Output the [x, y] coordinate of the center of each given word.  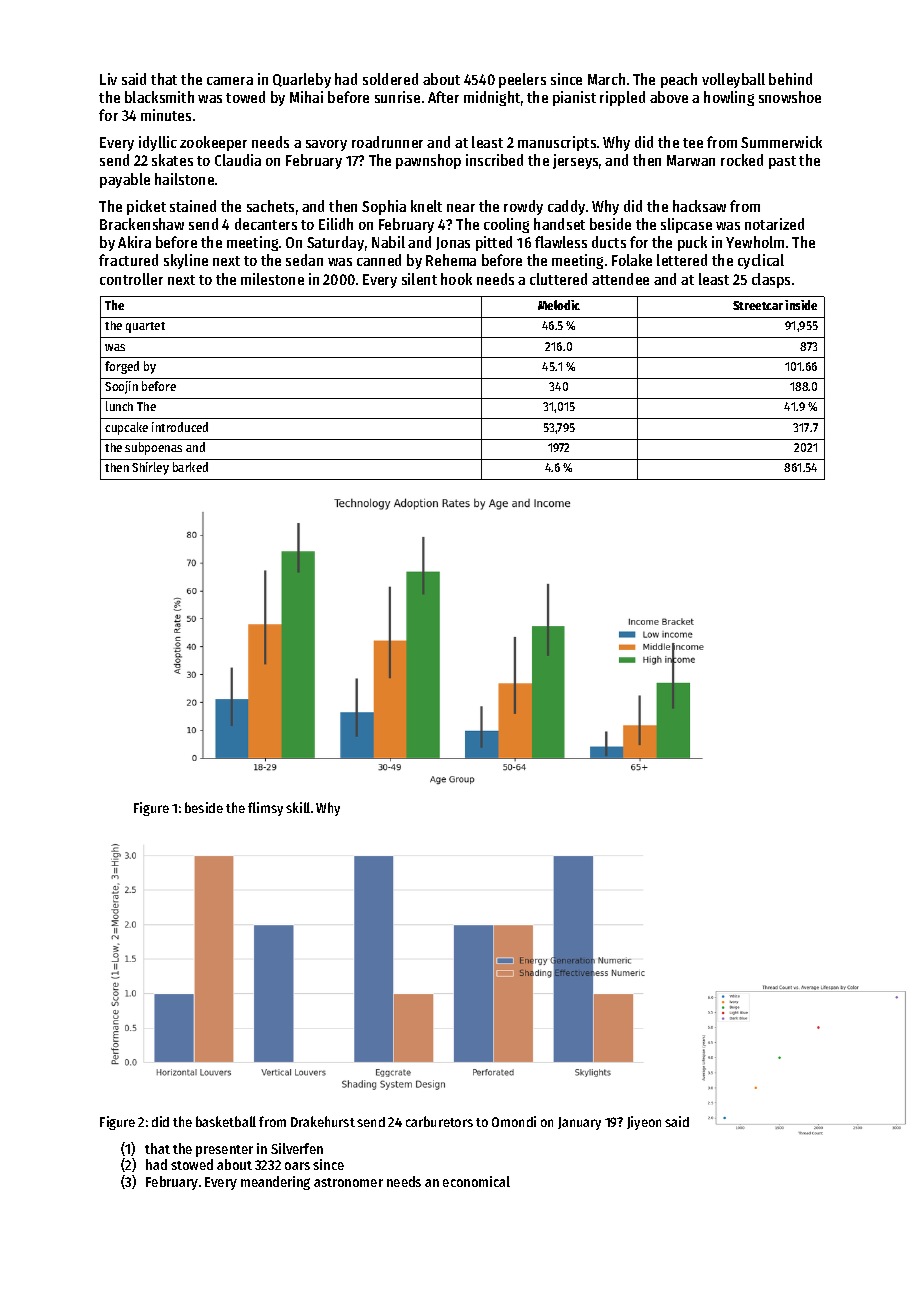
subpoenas [153, 448]
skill [298, 807]
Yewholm [755, 242]
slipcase [686, 225]
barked [190, 467]
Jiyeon [644, 1123]
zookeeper [213, 143]
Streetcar [758, 305]
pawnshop [428, 161]
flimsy [265, 809]
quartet [145, 327]
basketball [226, 1121]
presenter [224, 1151]
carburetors [439, 1121]
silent [419, 279]
